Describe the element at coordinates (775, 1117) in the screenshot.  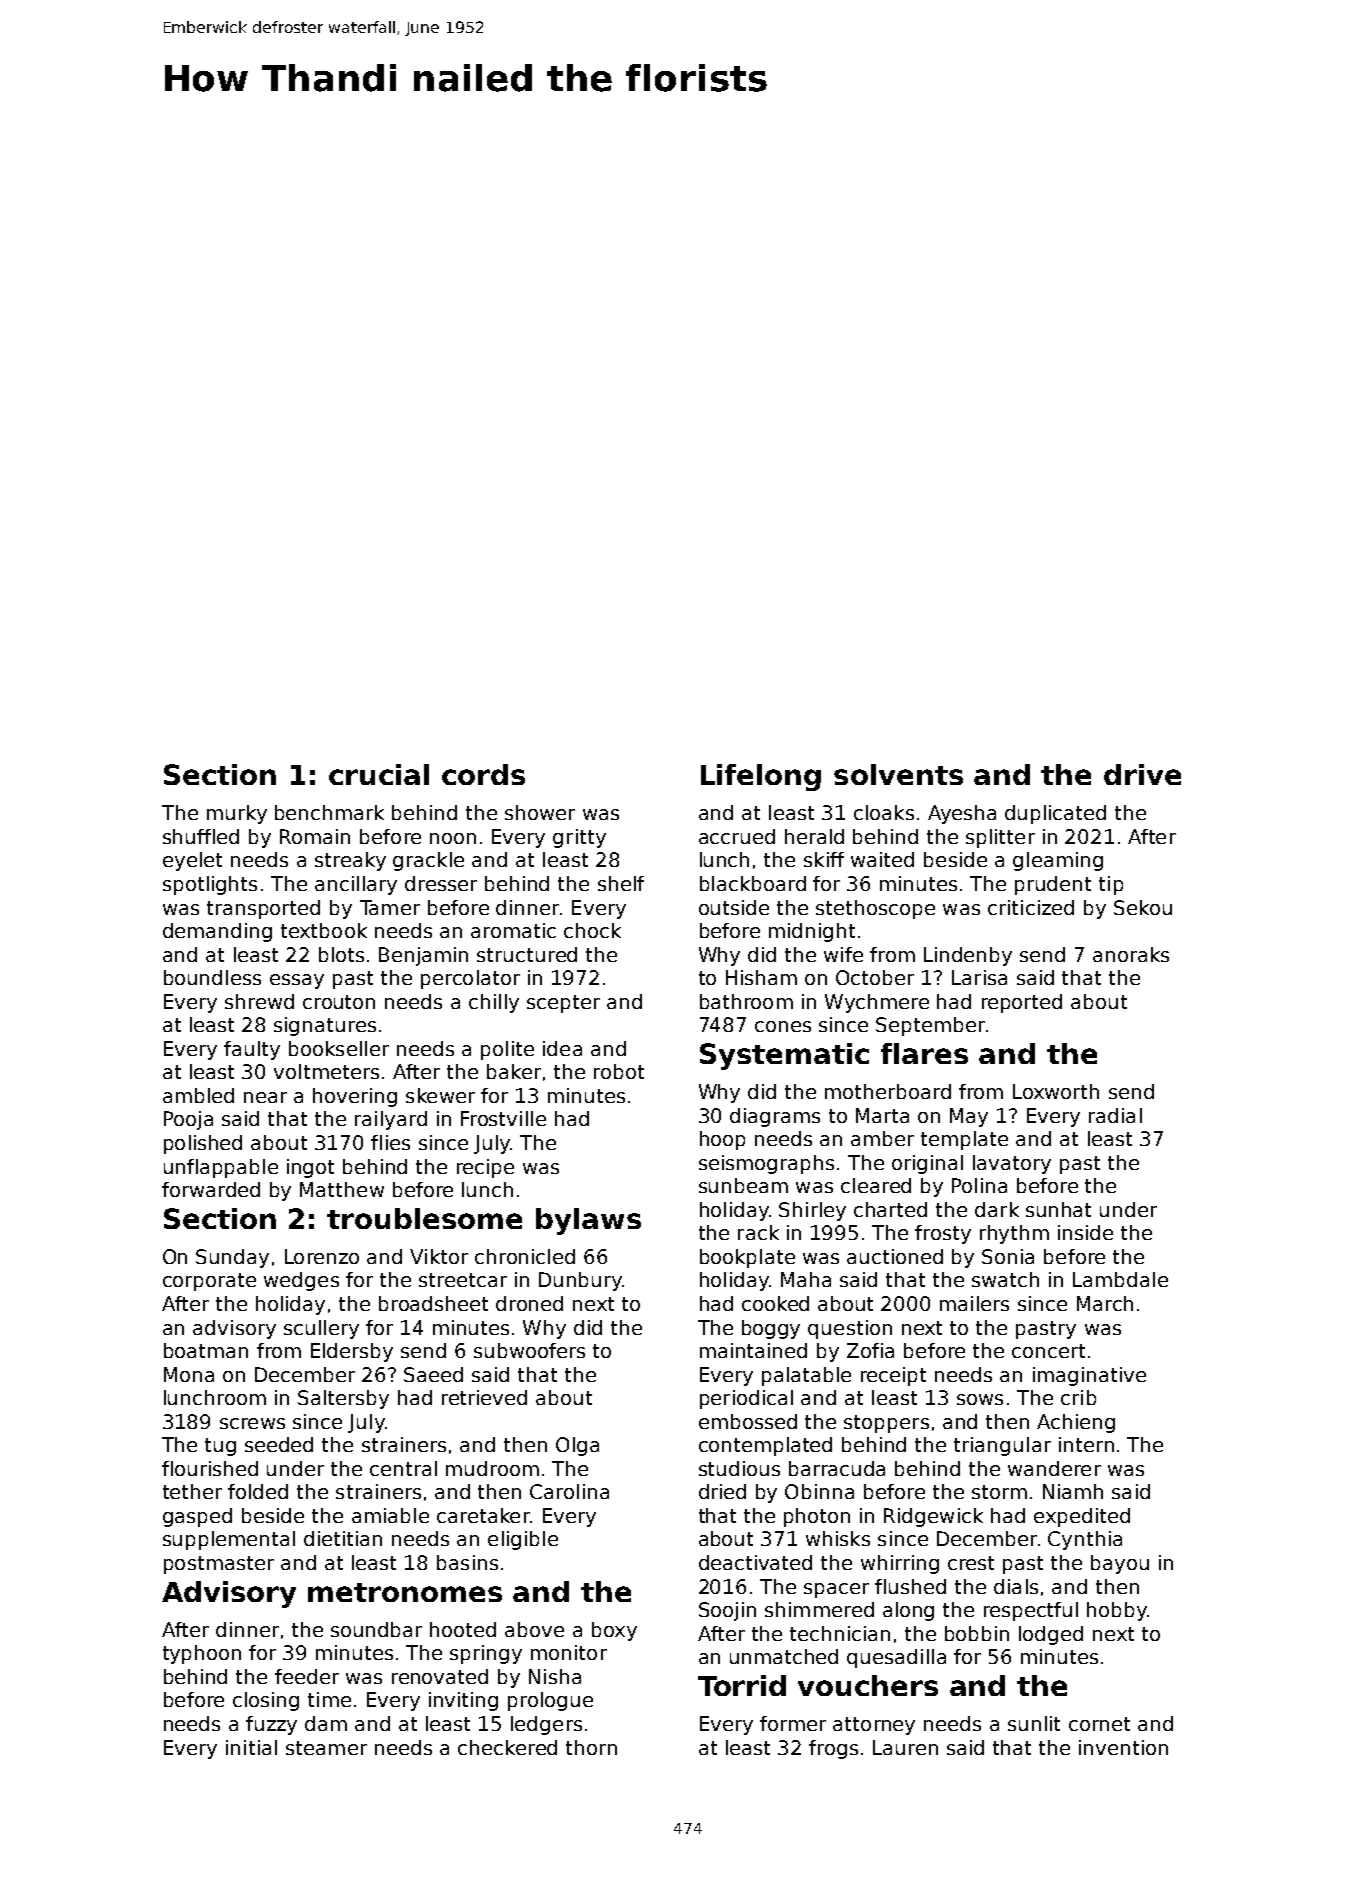
I see `diagrams` at that location.
